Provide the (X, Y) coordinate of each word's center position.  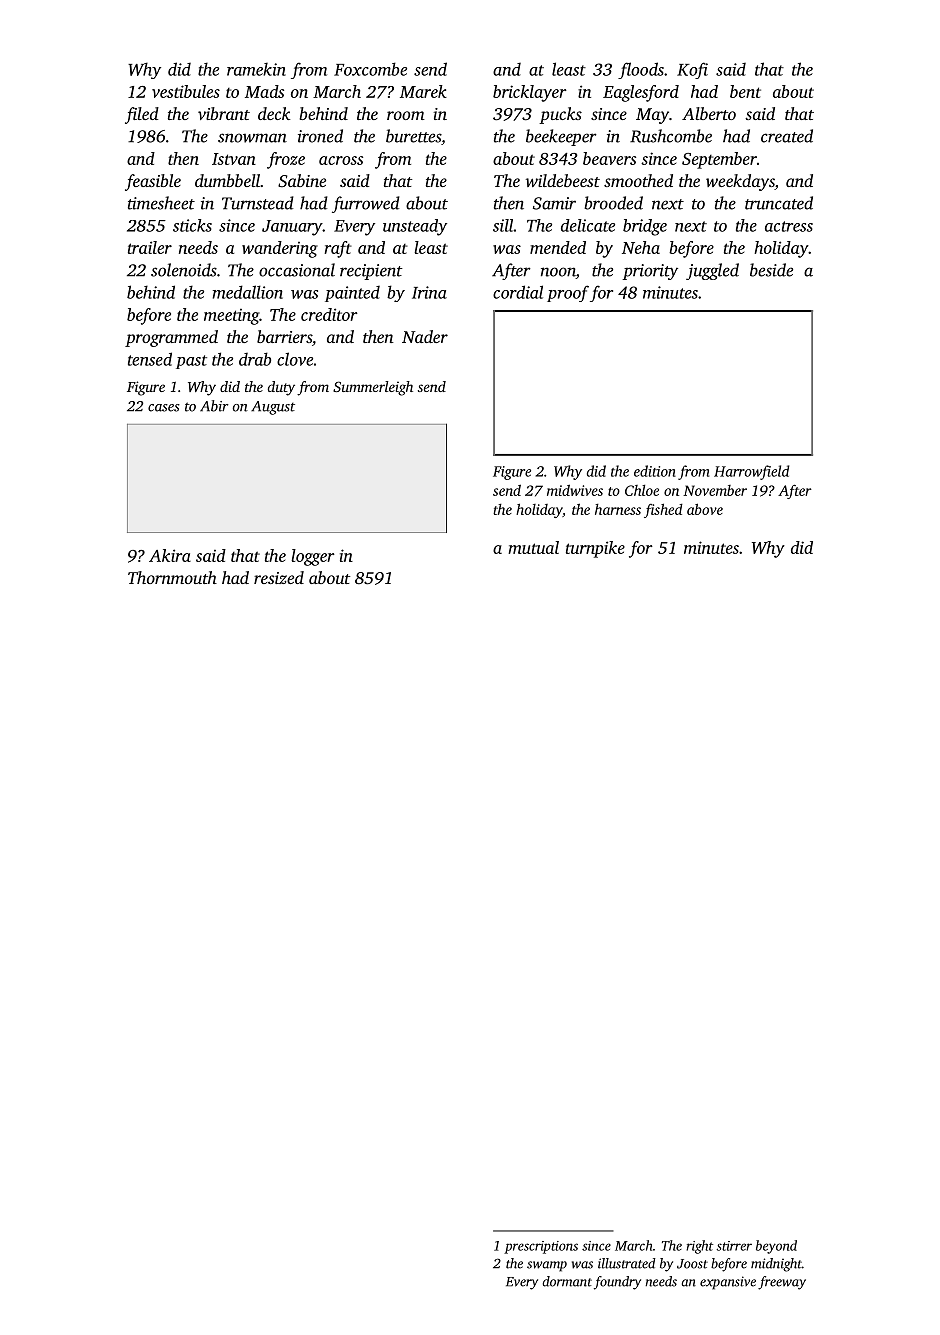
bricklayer (530, 93)
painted (352, 294)
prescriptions (541, 1247)
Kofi (692, 70)
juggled (712, 271)
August (273, 408)
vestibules (186, 91)
